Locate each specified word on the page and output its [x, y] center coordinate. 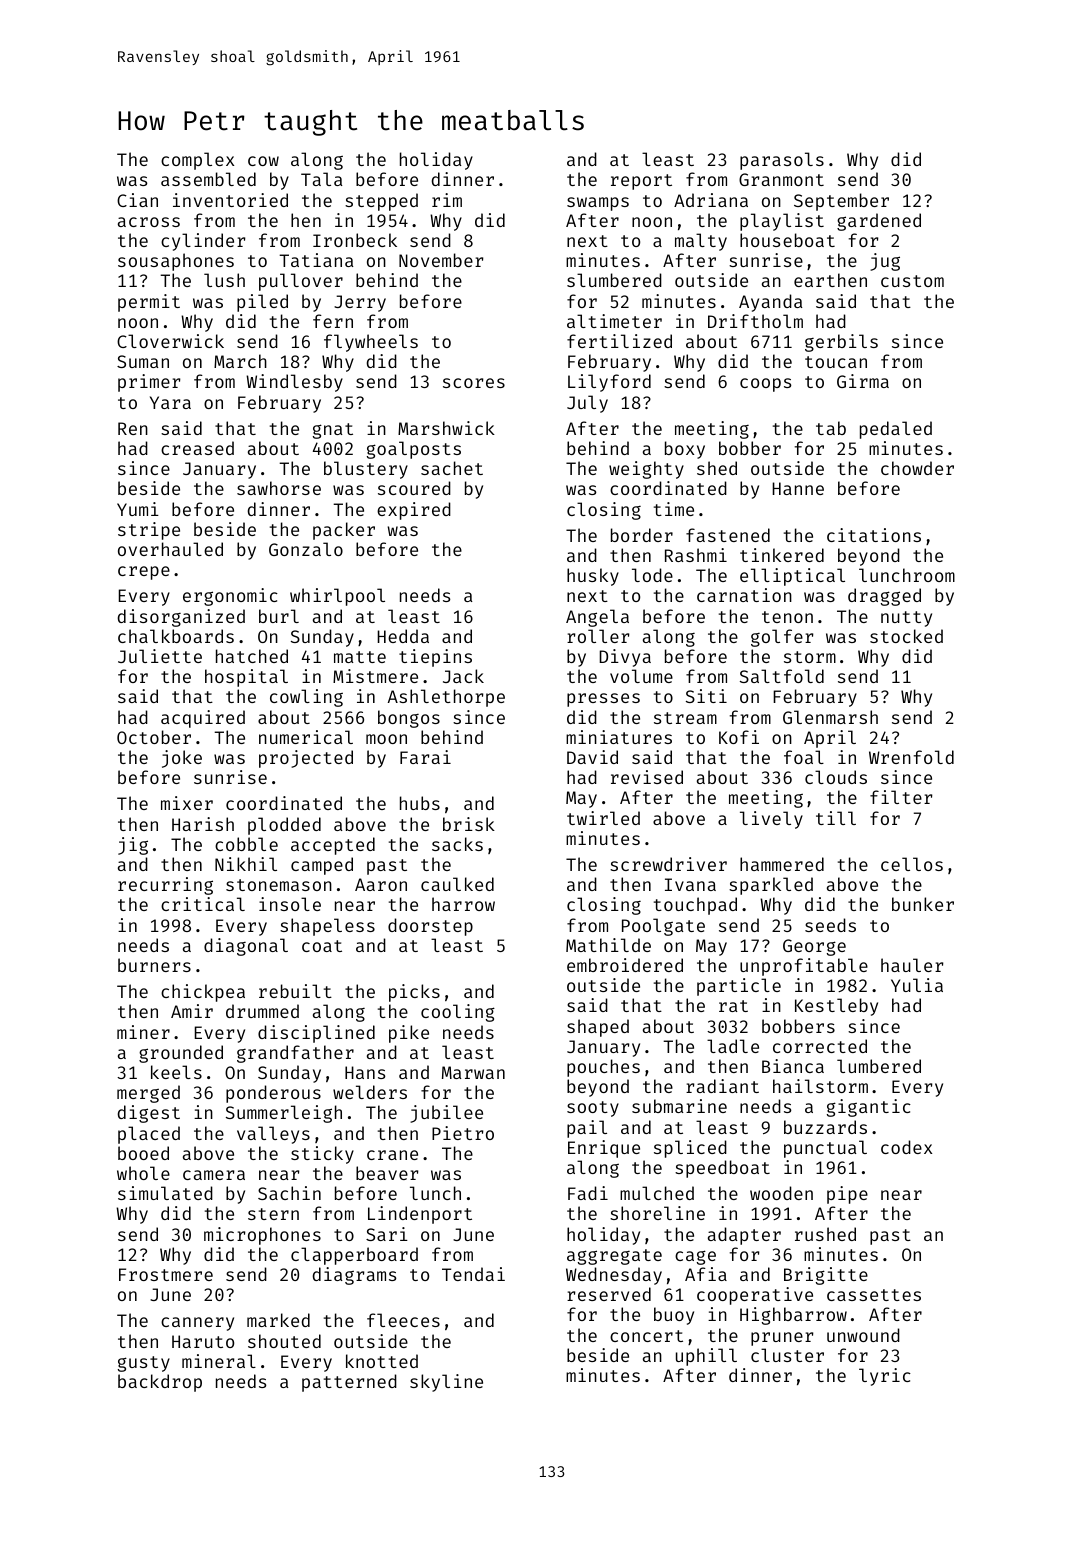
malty [701, 242]
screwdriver [668, 864]
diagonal [246, 947]
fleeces [403, 1320]
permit [149, 303]
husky [593, 577]
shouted [284, 1341]
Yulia [917, 985]
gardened [879, 222]
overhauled [170, 549]
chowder [917, 468]
